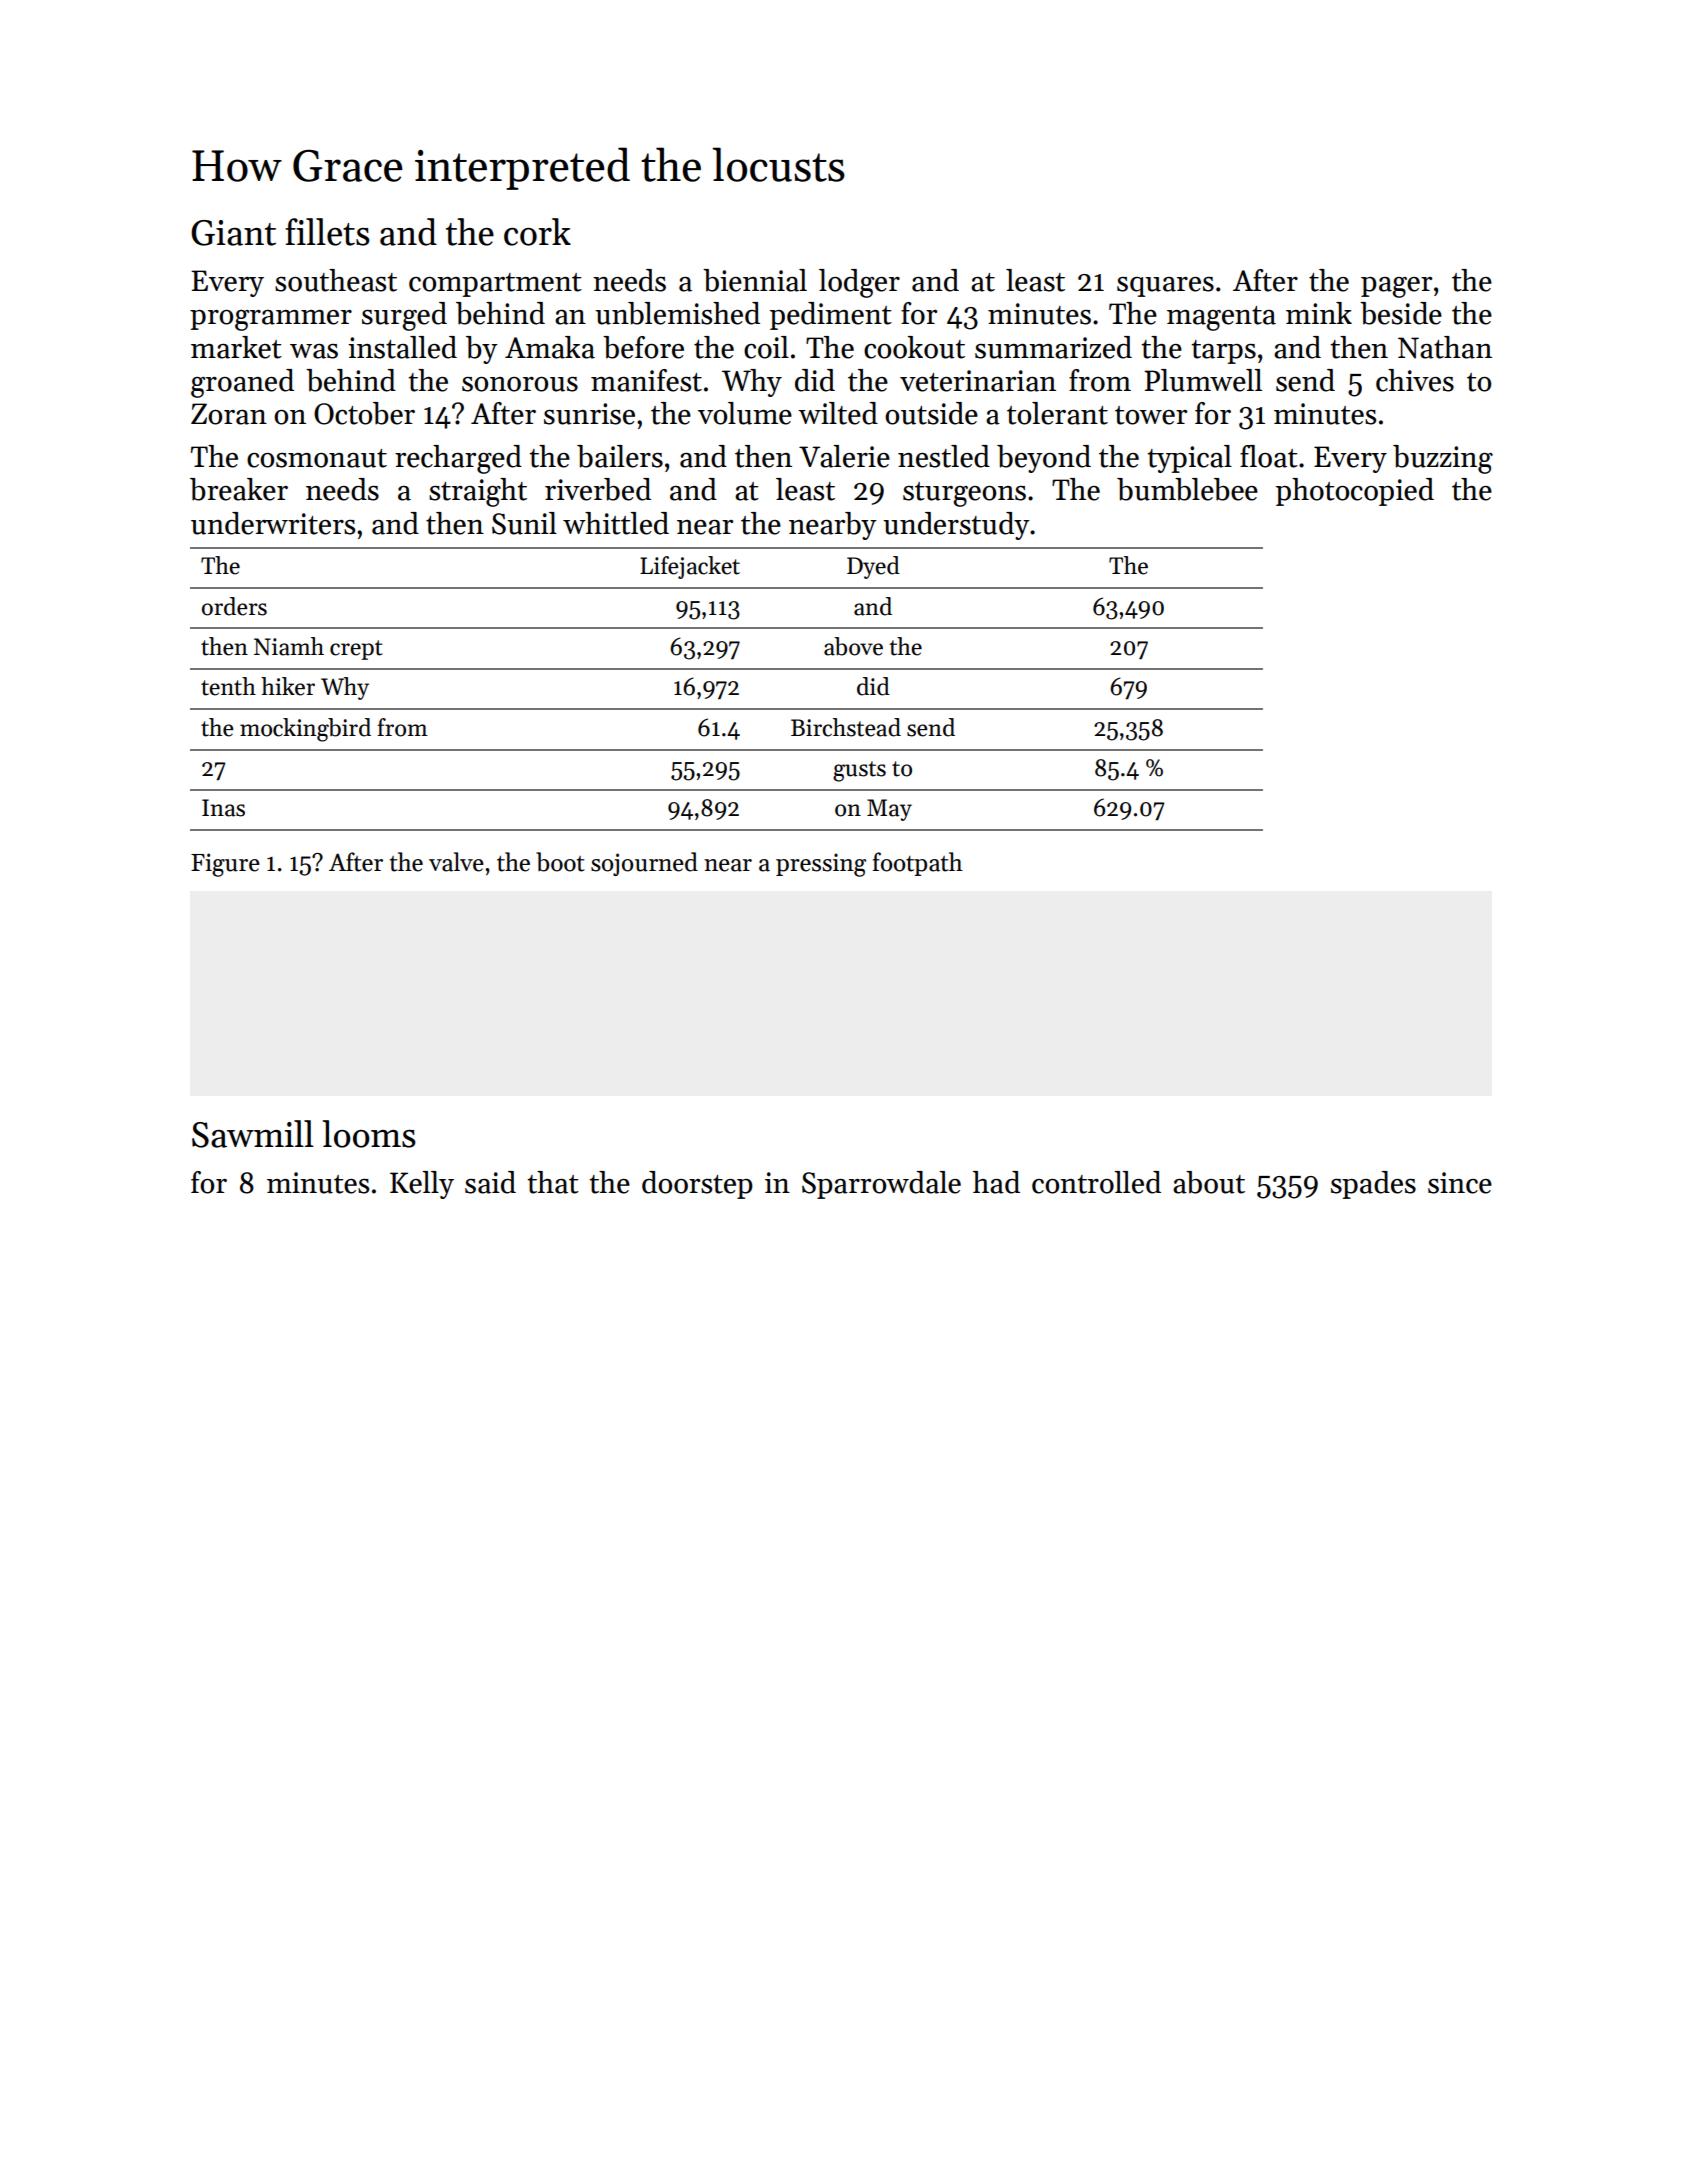 The height and width of the image is (2178, 1683). I want to click on looms, so click(369, 1134).
